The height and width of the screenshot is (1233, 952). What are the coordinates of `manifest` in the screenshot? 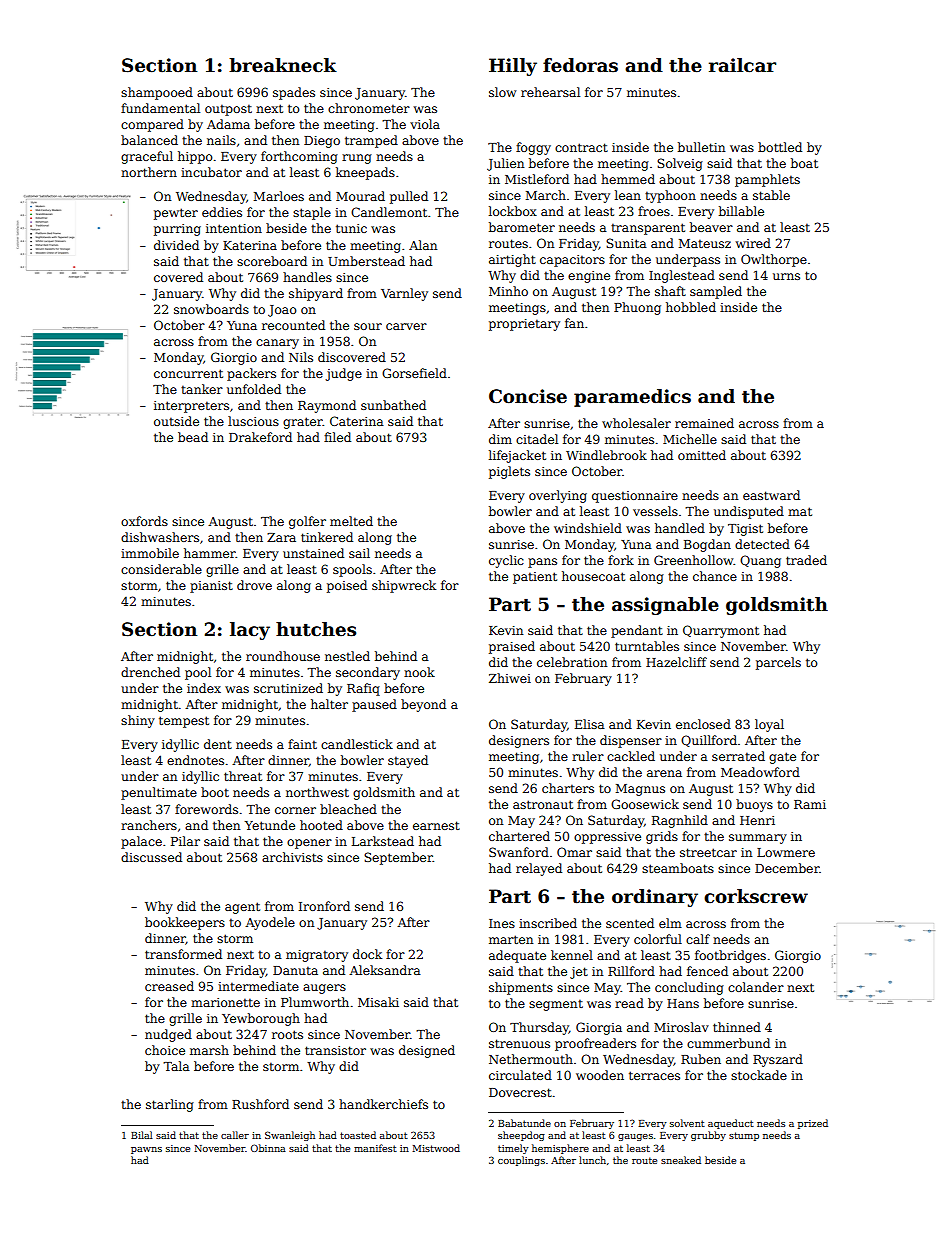 It's located at (375, 1148).
